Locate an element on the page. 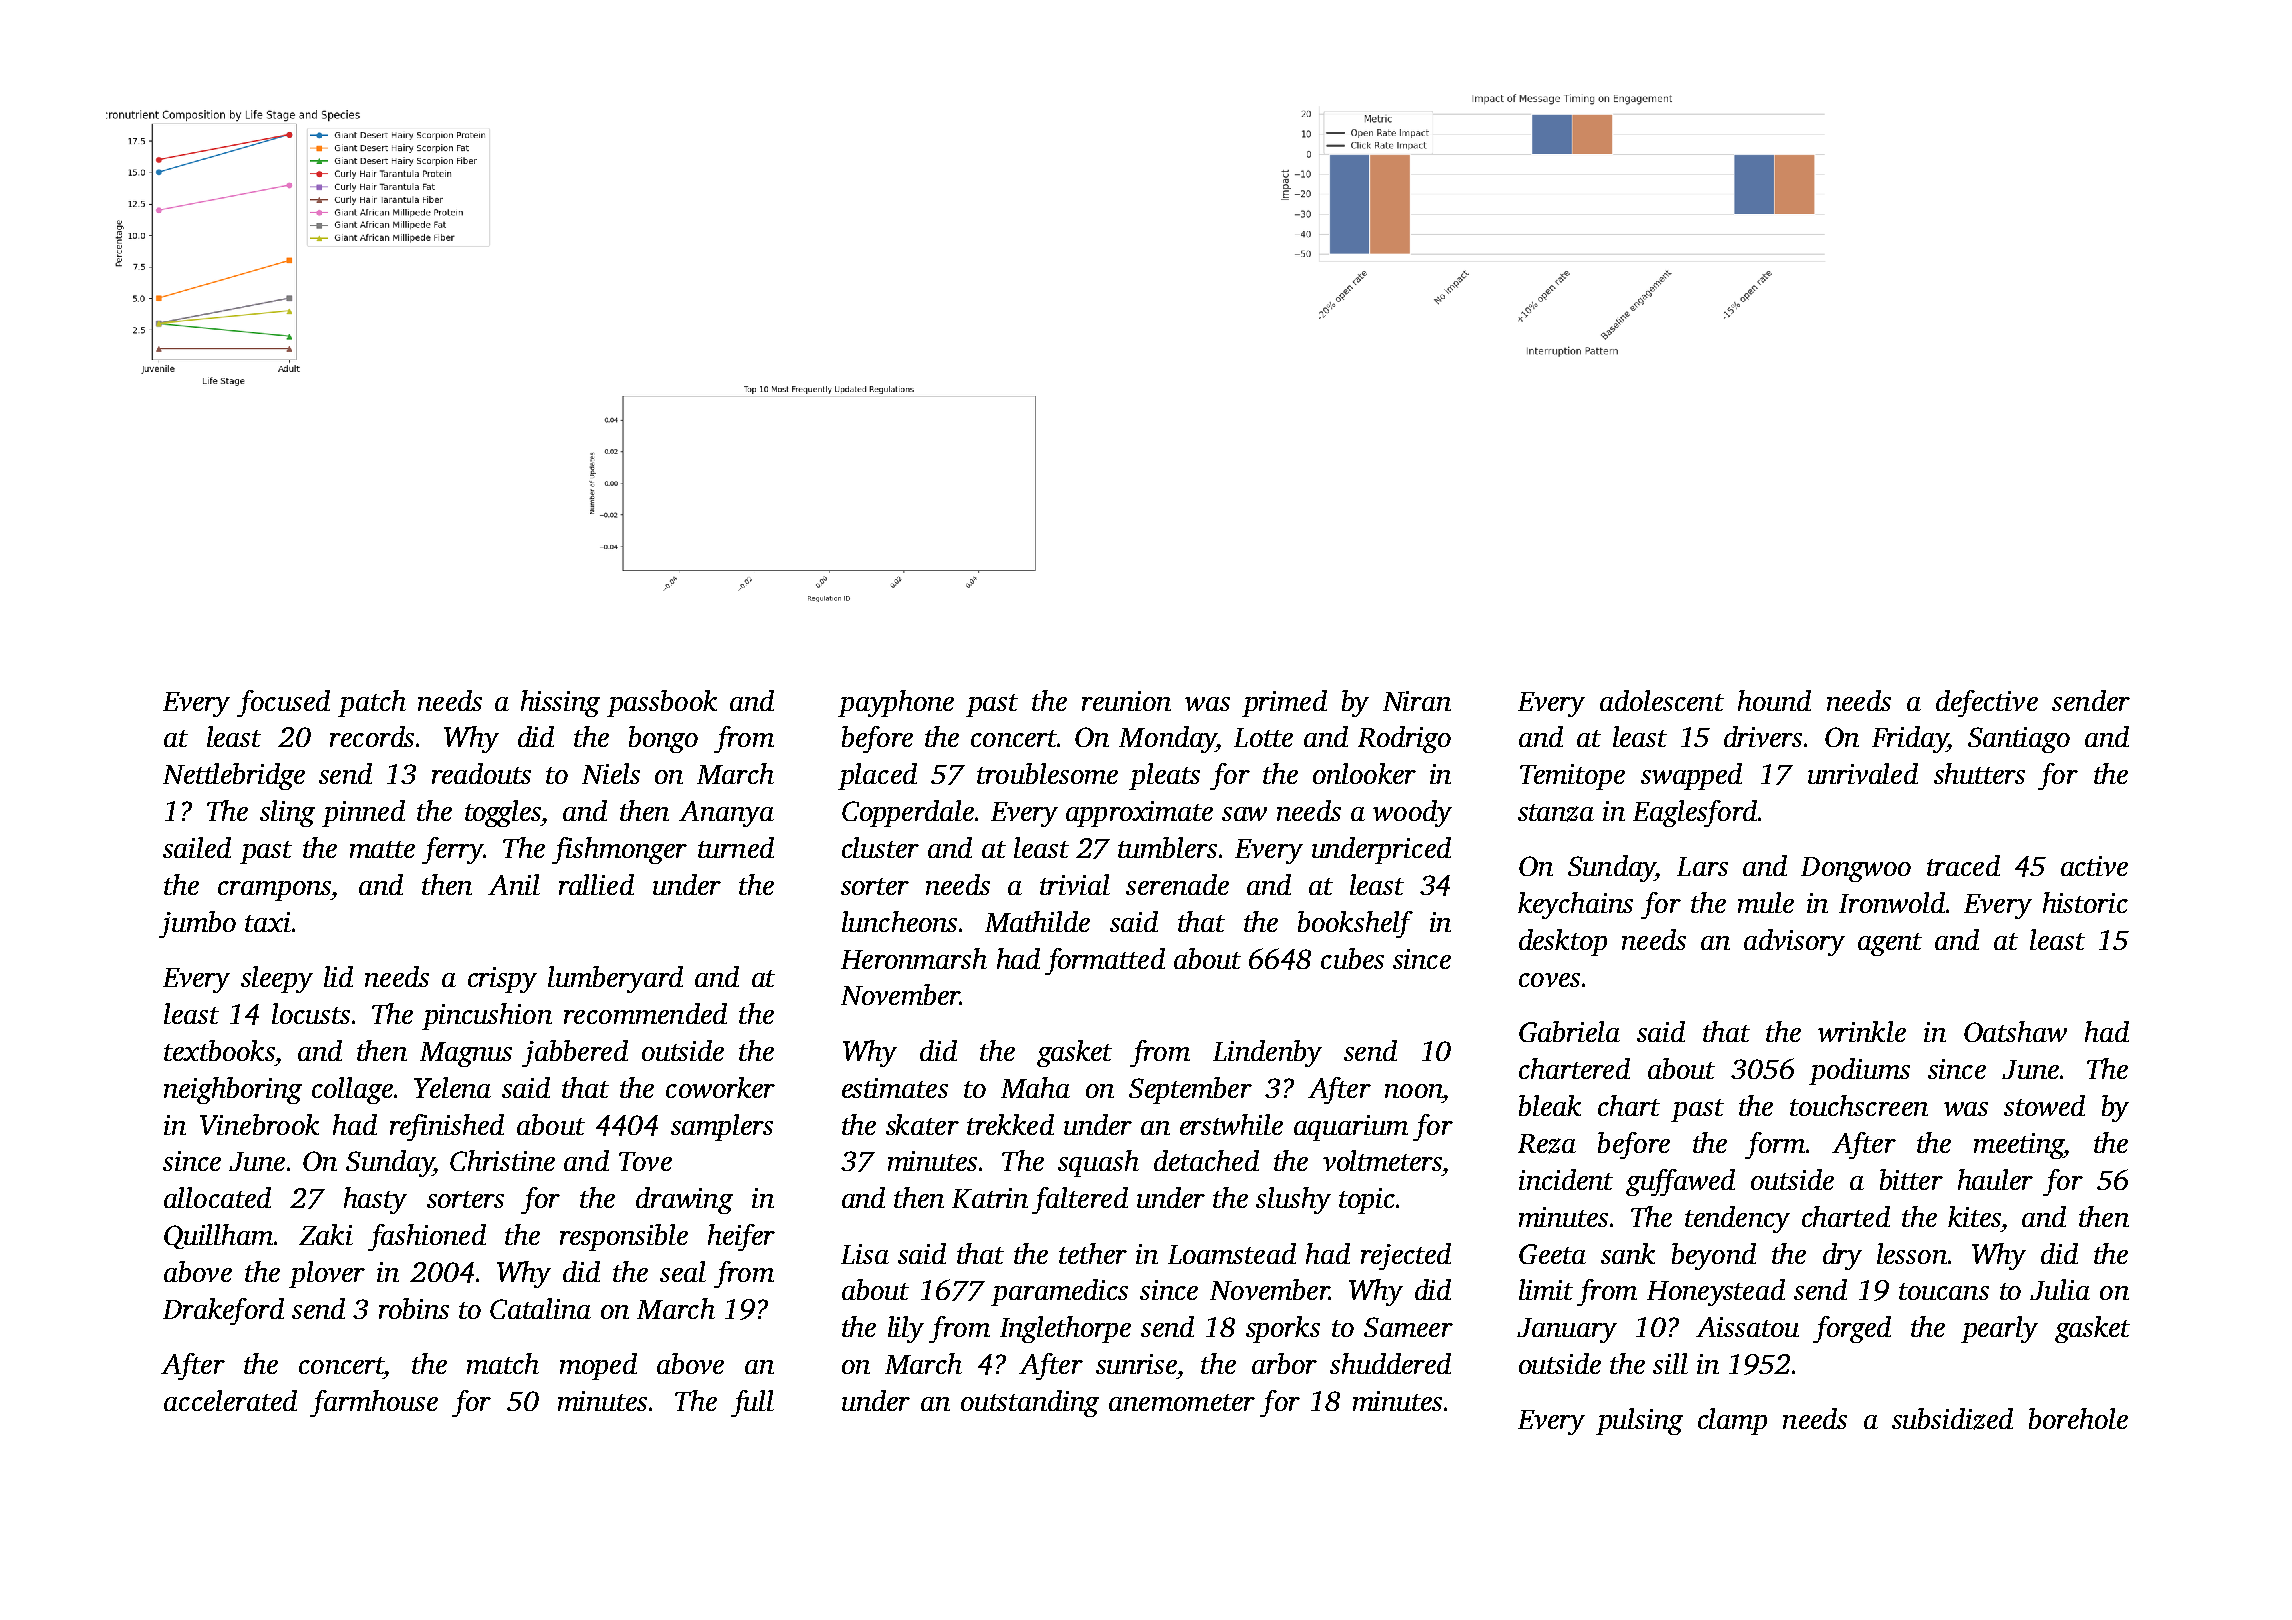 The image size is (2292, 1620). farmhouse is located at coordinates (374, 1403).
